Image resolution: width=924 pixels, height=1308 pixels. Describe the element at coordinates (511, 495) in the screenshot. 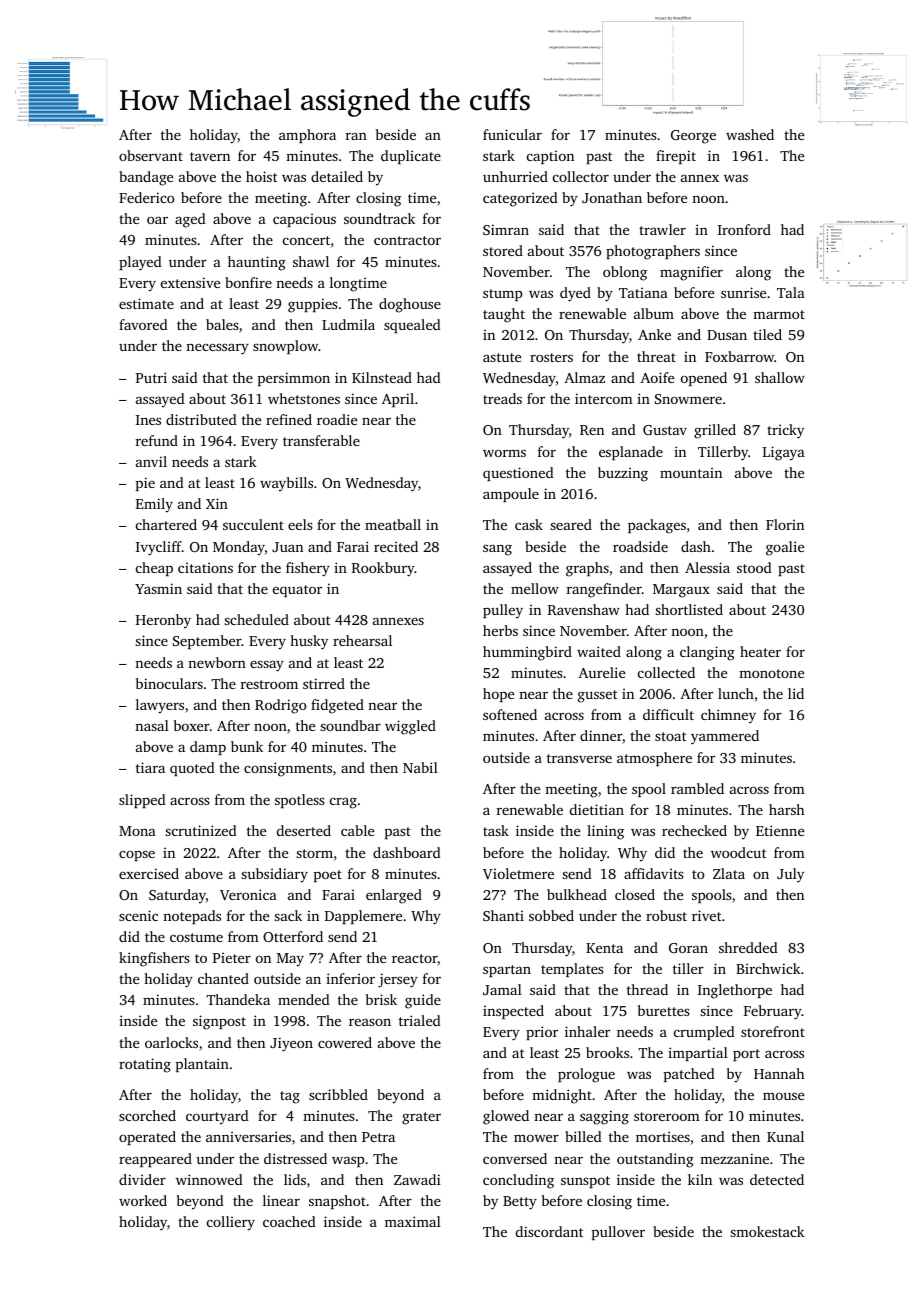

I see `ampoule` at that location.
